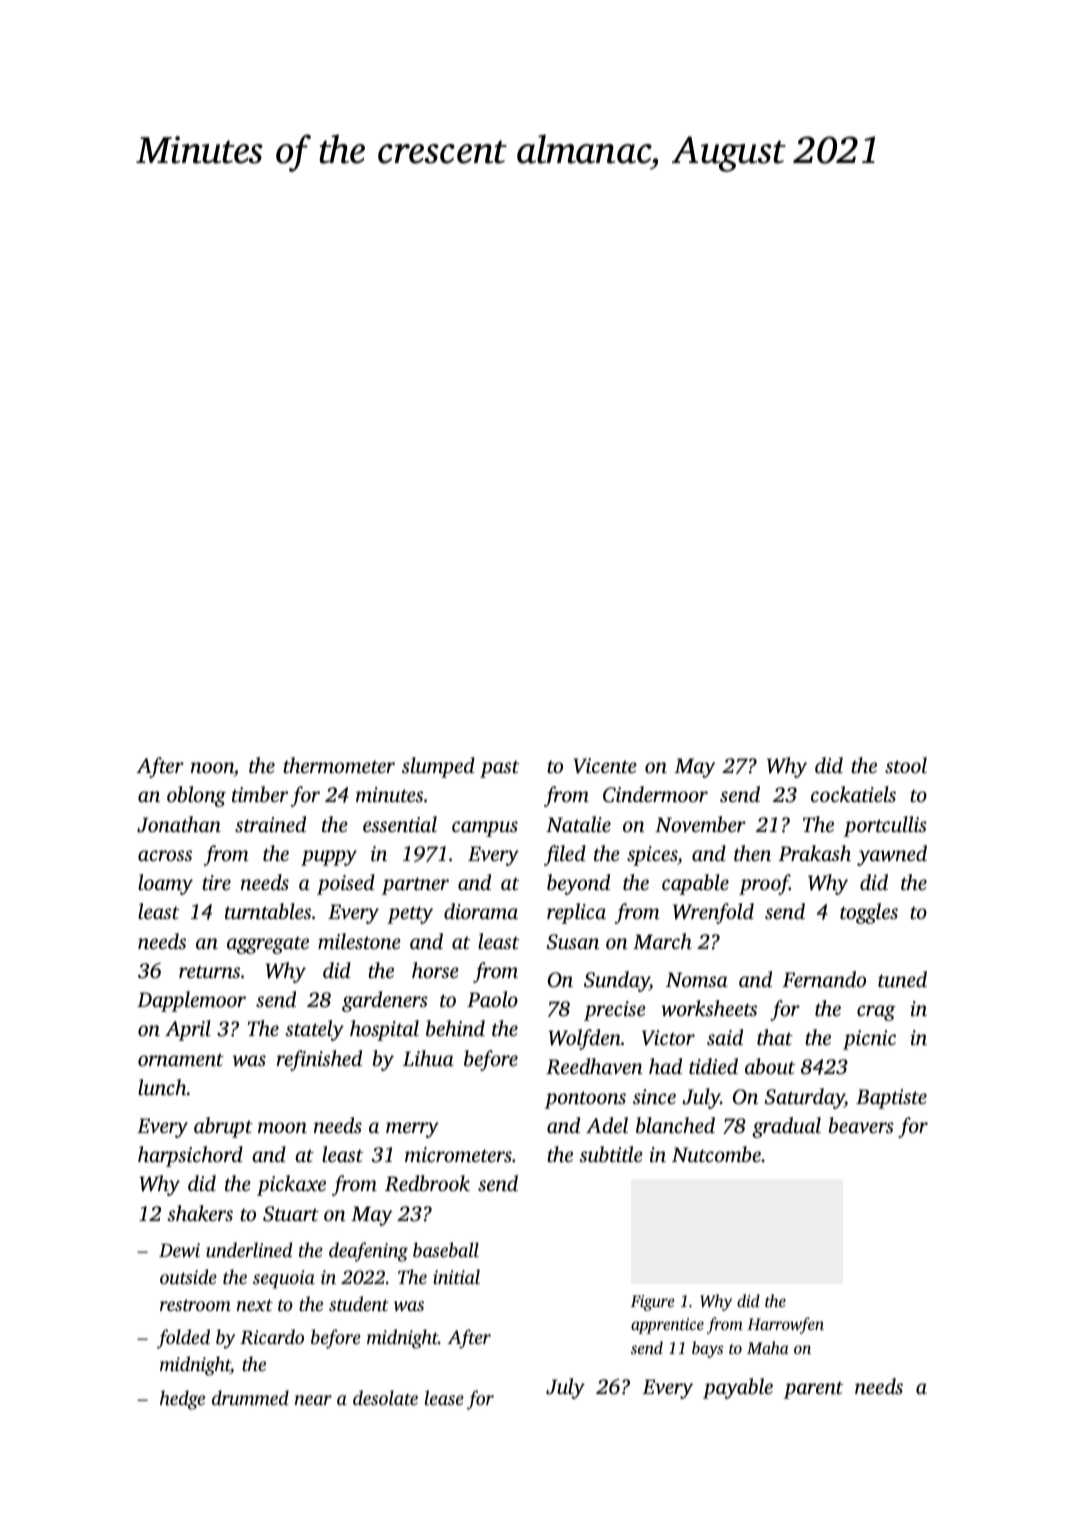 Image resolution: width=1065 pixels, height=1513 pixels. Describe the element at coordinates (444, 1397) in the page. I see `lease` at that location.
